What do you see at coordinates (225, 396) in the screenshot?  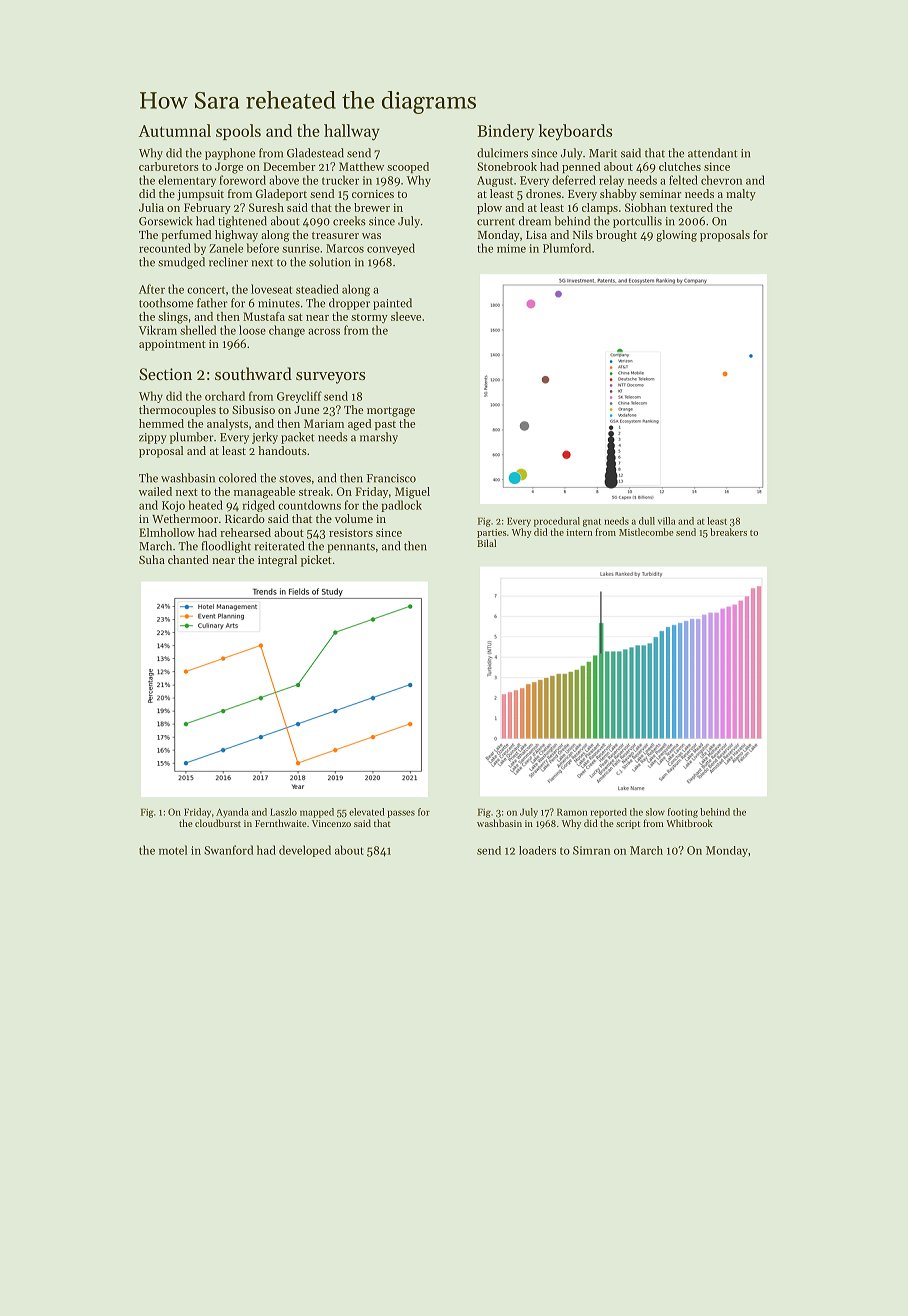 I see `orchard` at bounding box center [225, 396].
